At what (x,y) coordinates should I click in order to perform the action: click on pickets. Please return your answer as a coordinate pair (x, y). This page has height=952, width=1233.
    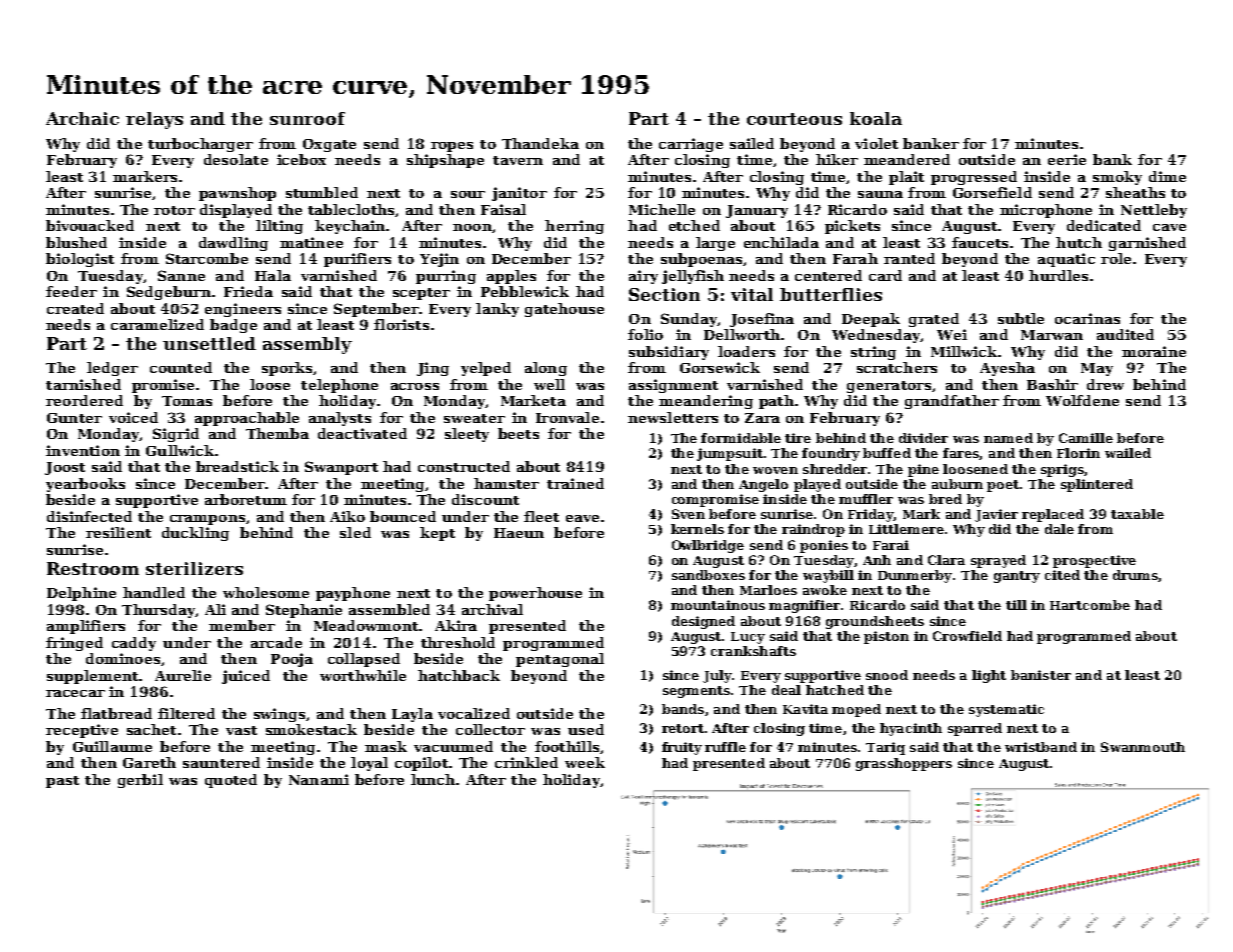
    Looking at the image, I should click on (852, 227).
